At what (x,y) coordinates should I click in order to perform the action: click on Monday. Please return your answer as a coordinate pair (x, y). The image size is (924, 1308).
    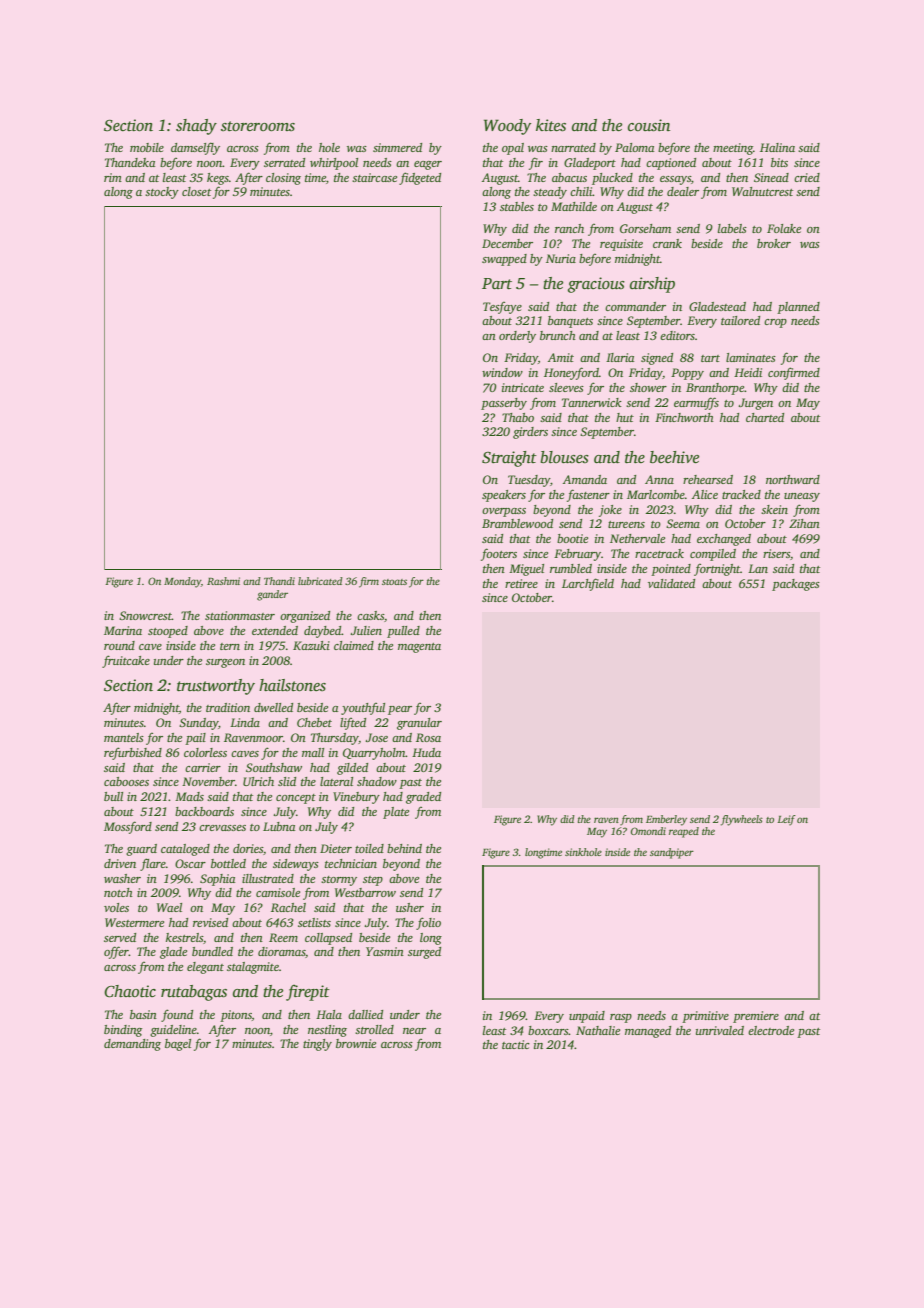
    Looking at the image, I should click on (182, 582).
